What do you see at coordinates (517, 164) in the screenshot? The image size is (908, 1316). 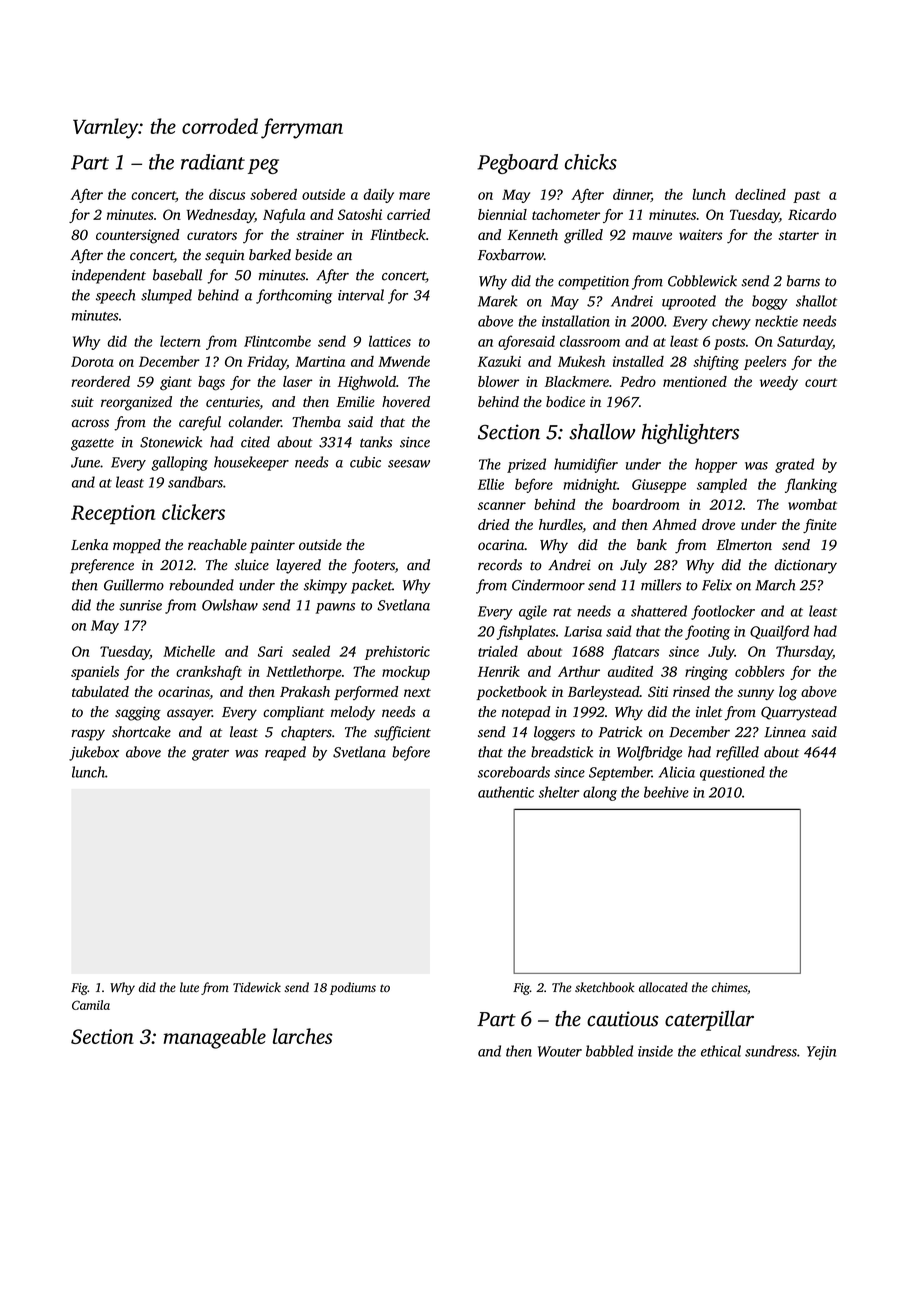 I see `Pegboard` at bounding box center [517, 164].
